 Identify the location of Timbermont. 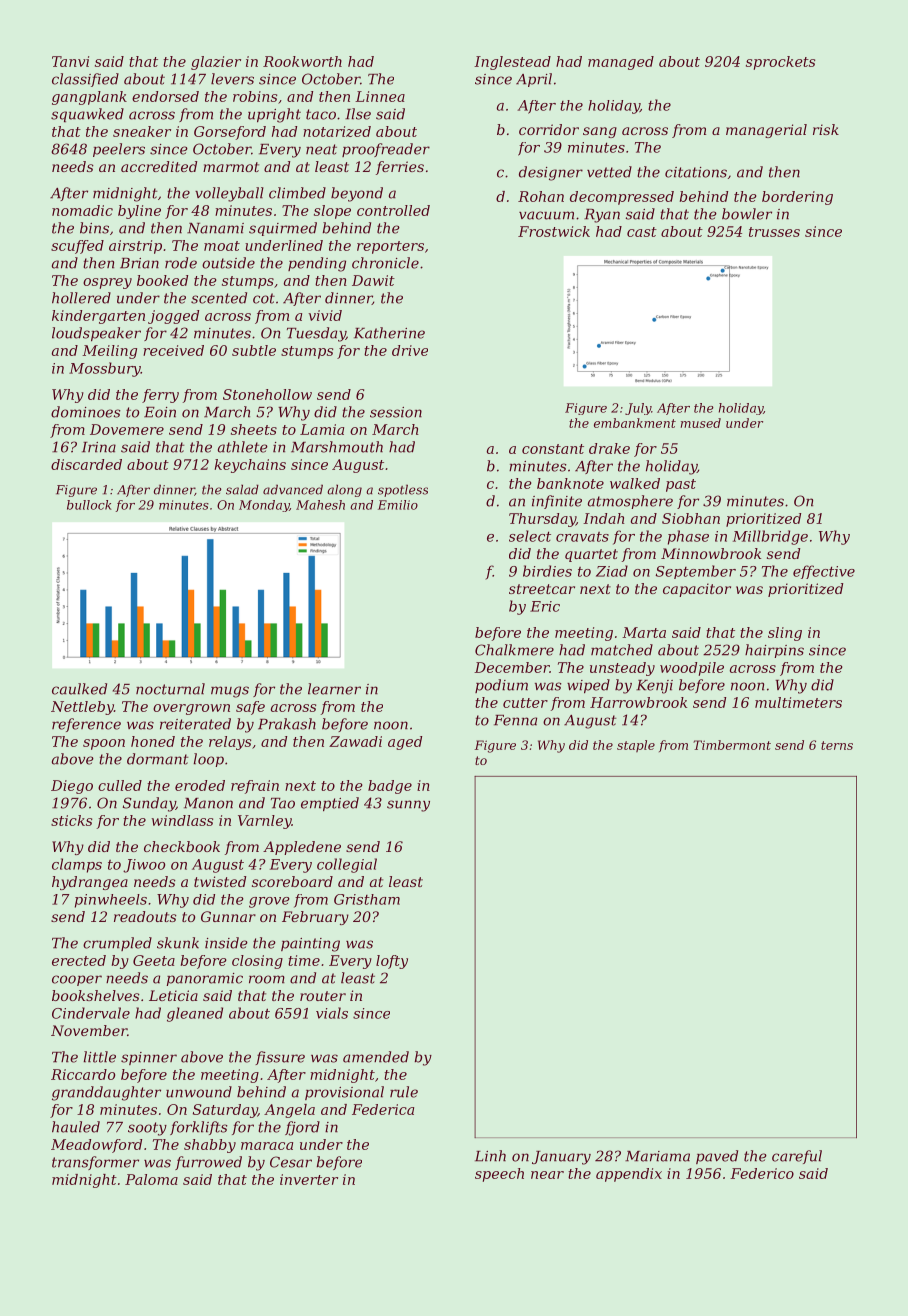
(732, 745).
